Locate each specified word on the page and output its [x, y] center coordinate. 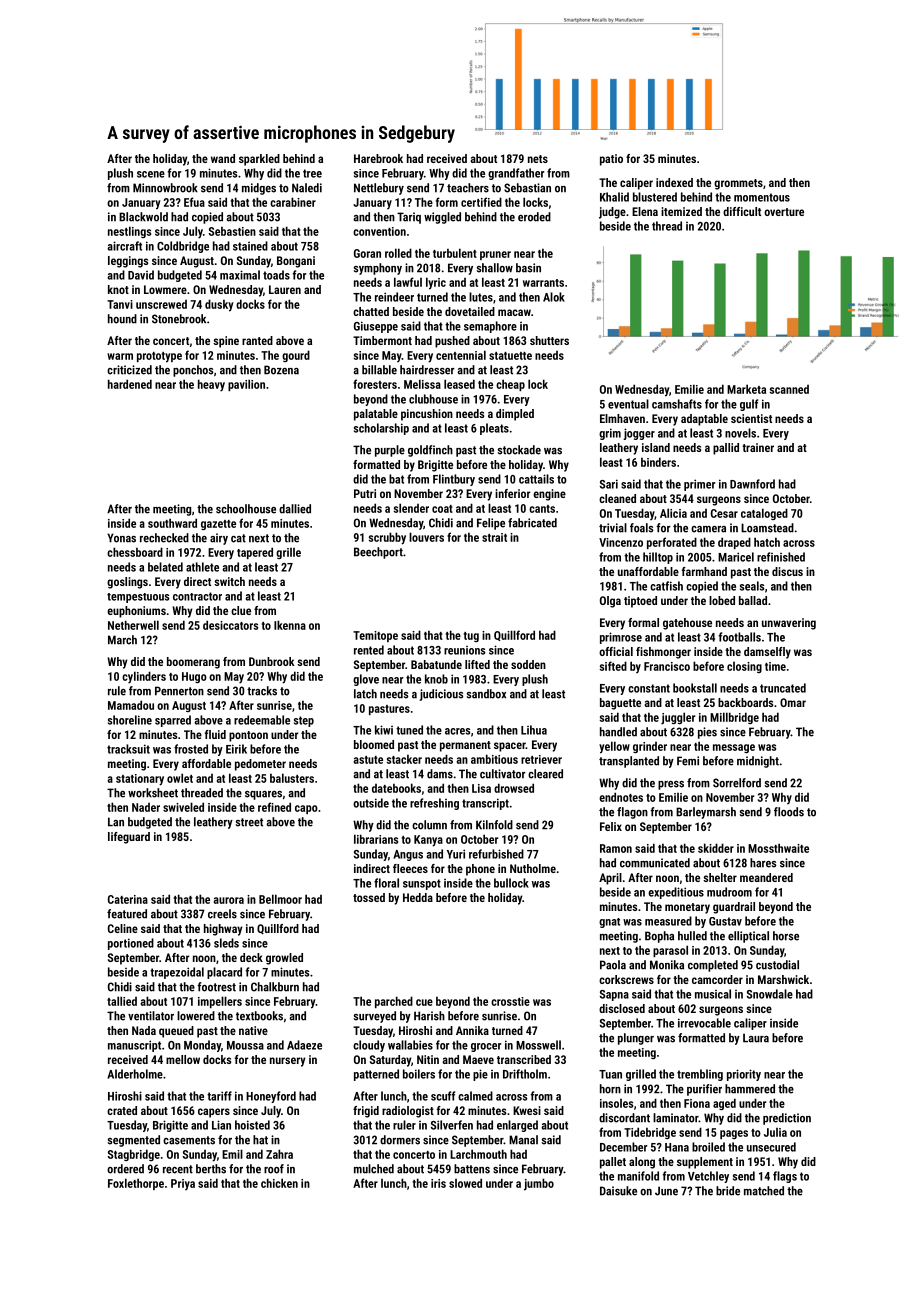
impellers [220, 1002]
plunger [636, 1039]
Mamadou [131, 705]
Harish [429, 1016]
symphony [378, 269]
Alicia [673, 513]
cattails [536, 479]
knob [436, 679]
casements [189, 1140]
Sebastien [232, 231]
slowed [465, 1183]
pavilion [246, 385]
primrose [621, 638]
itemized [681, 211]
